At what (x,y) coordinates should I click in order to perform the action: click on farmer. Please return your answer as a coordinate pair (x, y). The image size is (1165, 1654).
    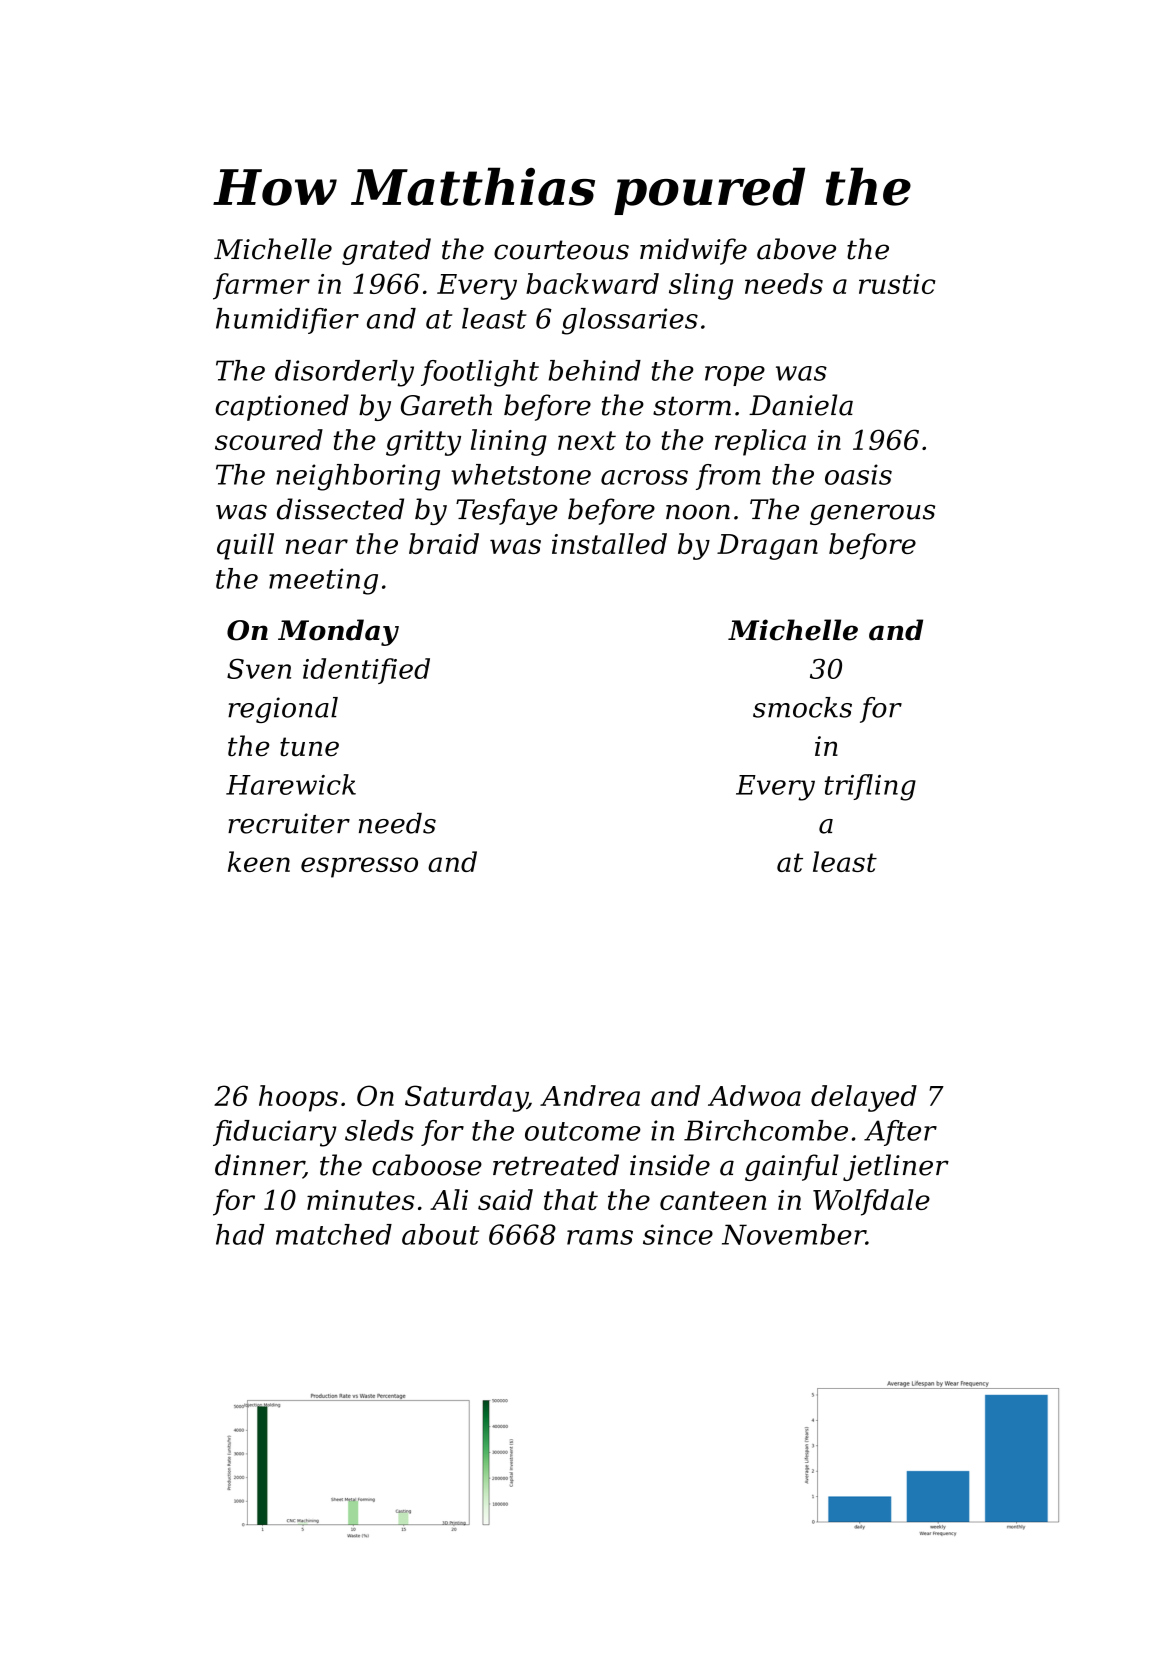
    Looking at the image, I should click on (261, 286).
